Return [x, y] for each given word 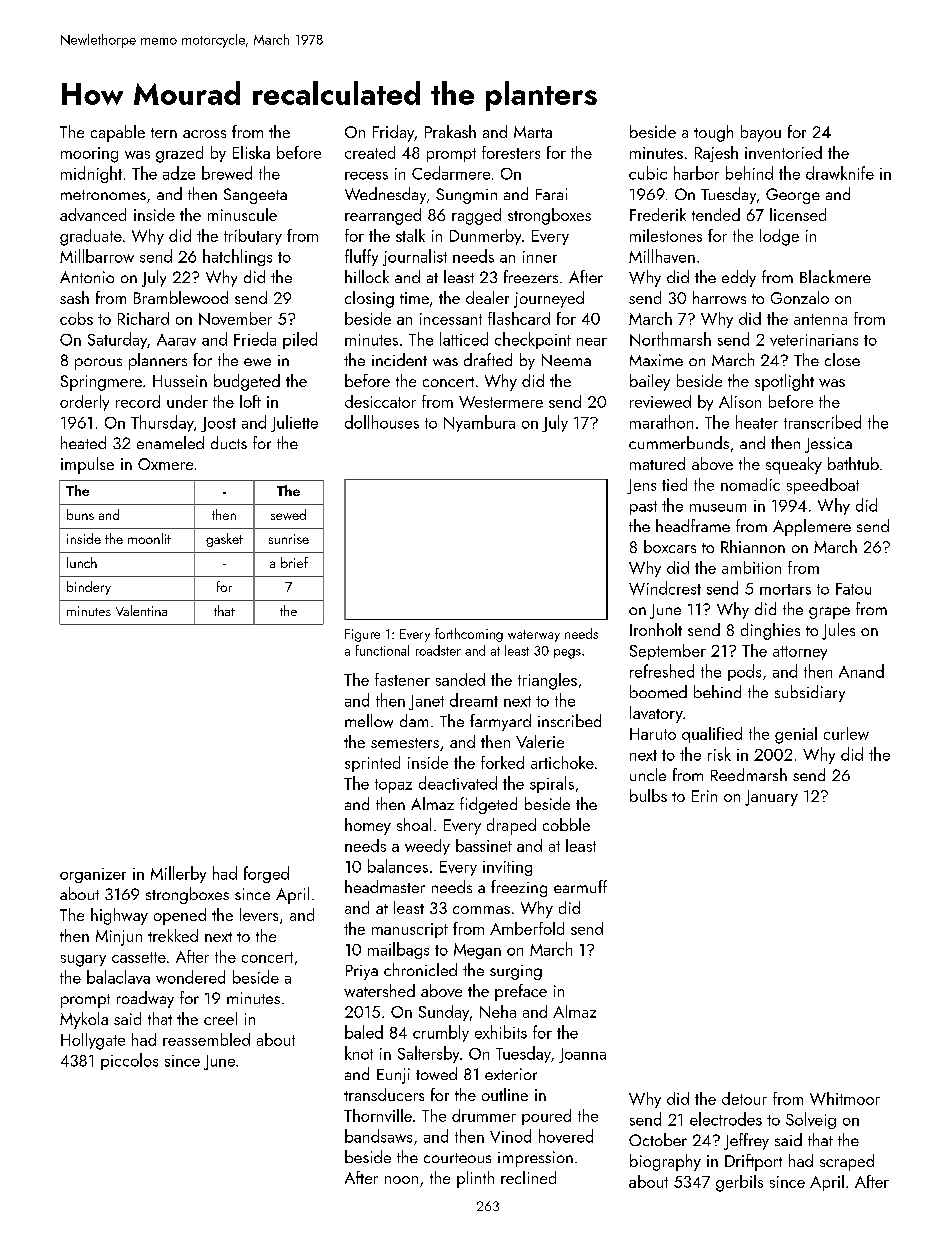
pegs [567, 654]
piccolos [129, 1061]
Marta [533, 132]
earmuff [580, 886]
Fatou [853, 589]
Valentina [141, 610]
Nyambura [479, 423]
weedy [427, 847]
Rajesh [716, 154]
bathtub [853, 463]
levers [259, 914]
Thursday [162, 423]
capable [118, 133]
